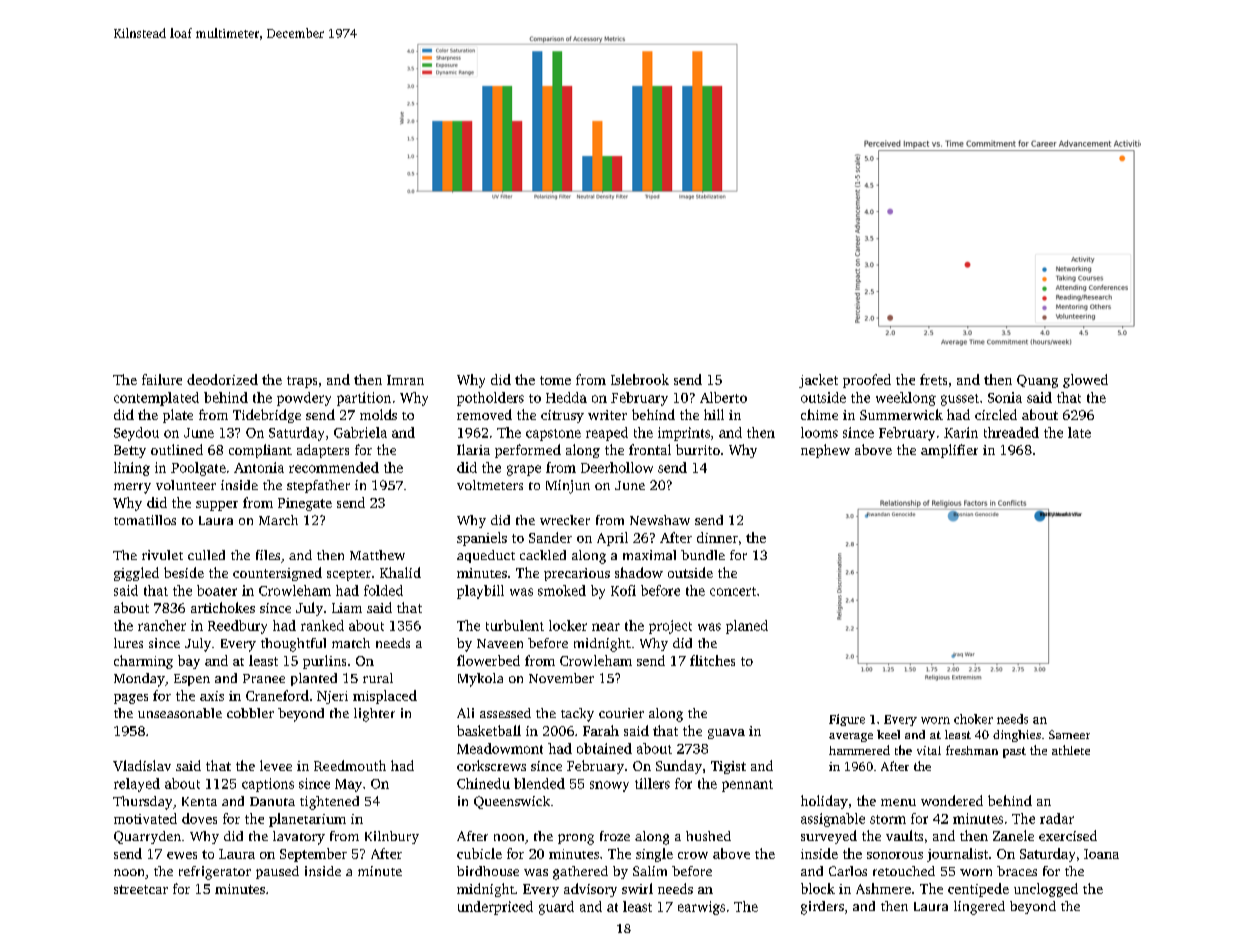  I want to click on proofed, so click(867, 381).
